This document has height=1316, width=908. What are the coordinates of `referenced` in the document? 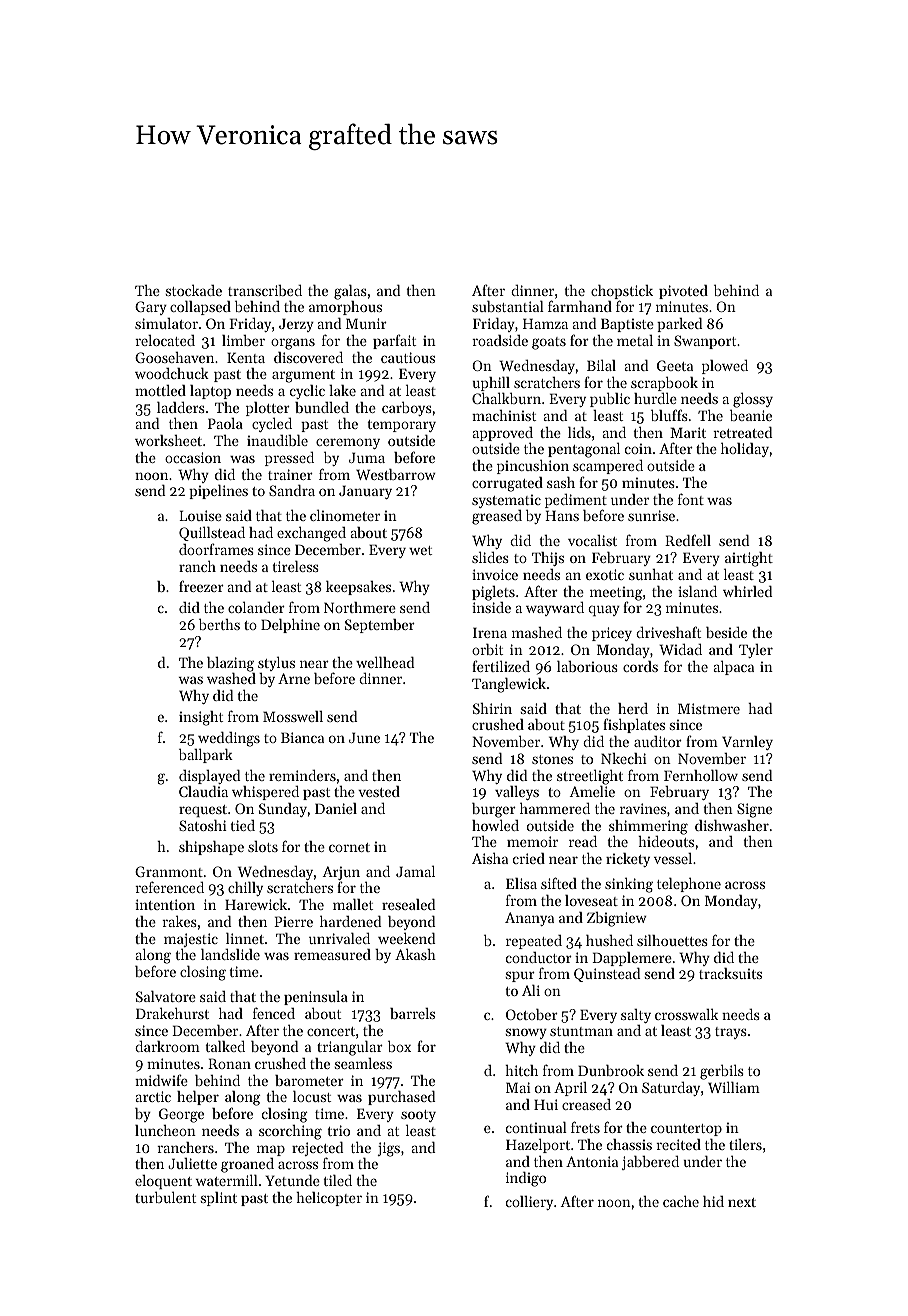 It's located at (169, 887).
